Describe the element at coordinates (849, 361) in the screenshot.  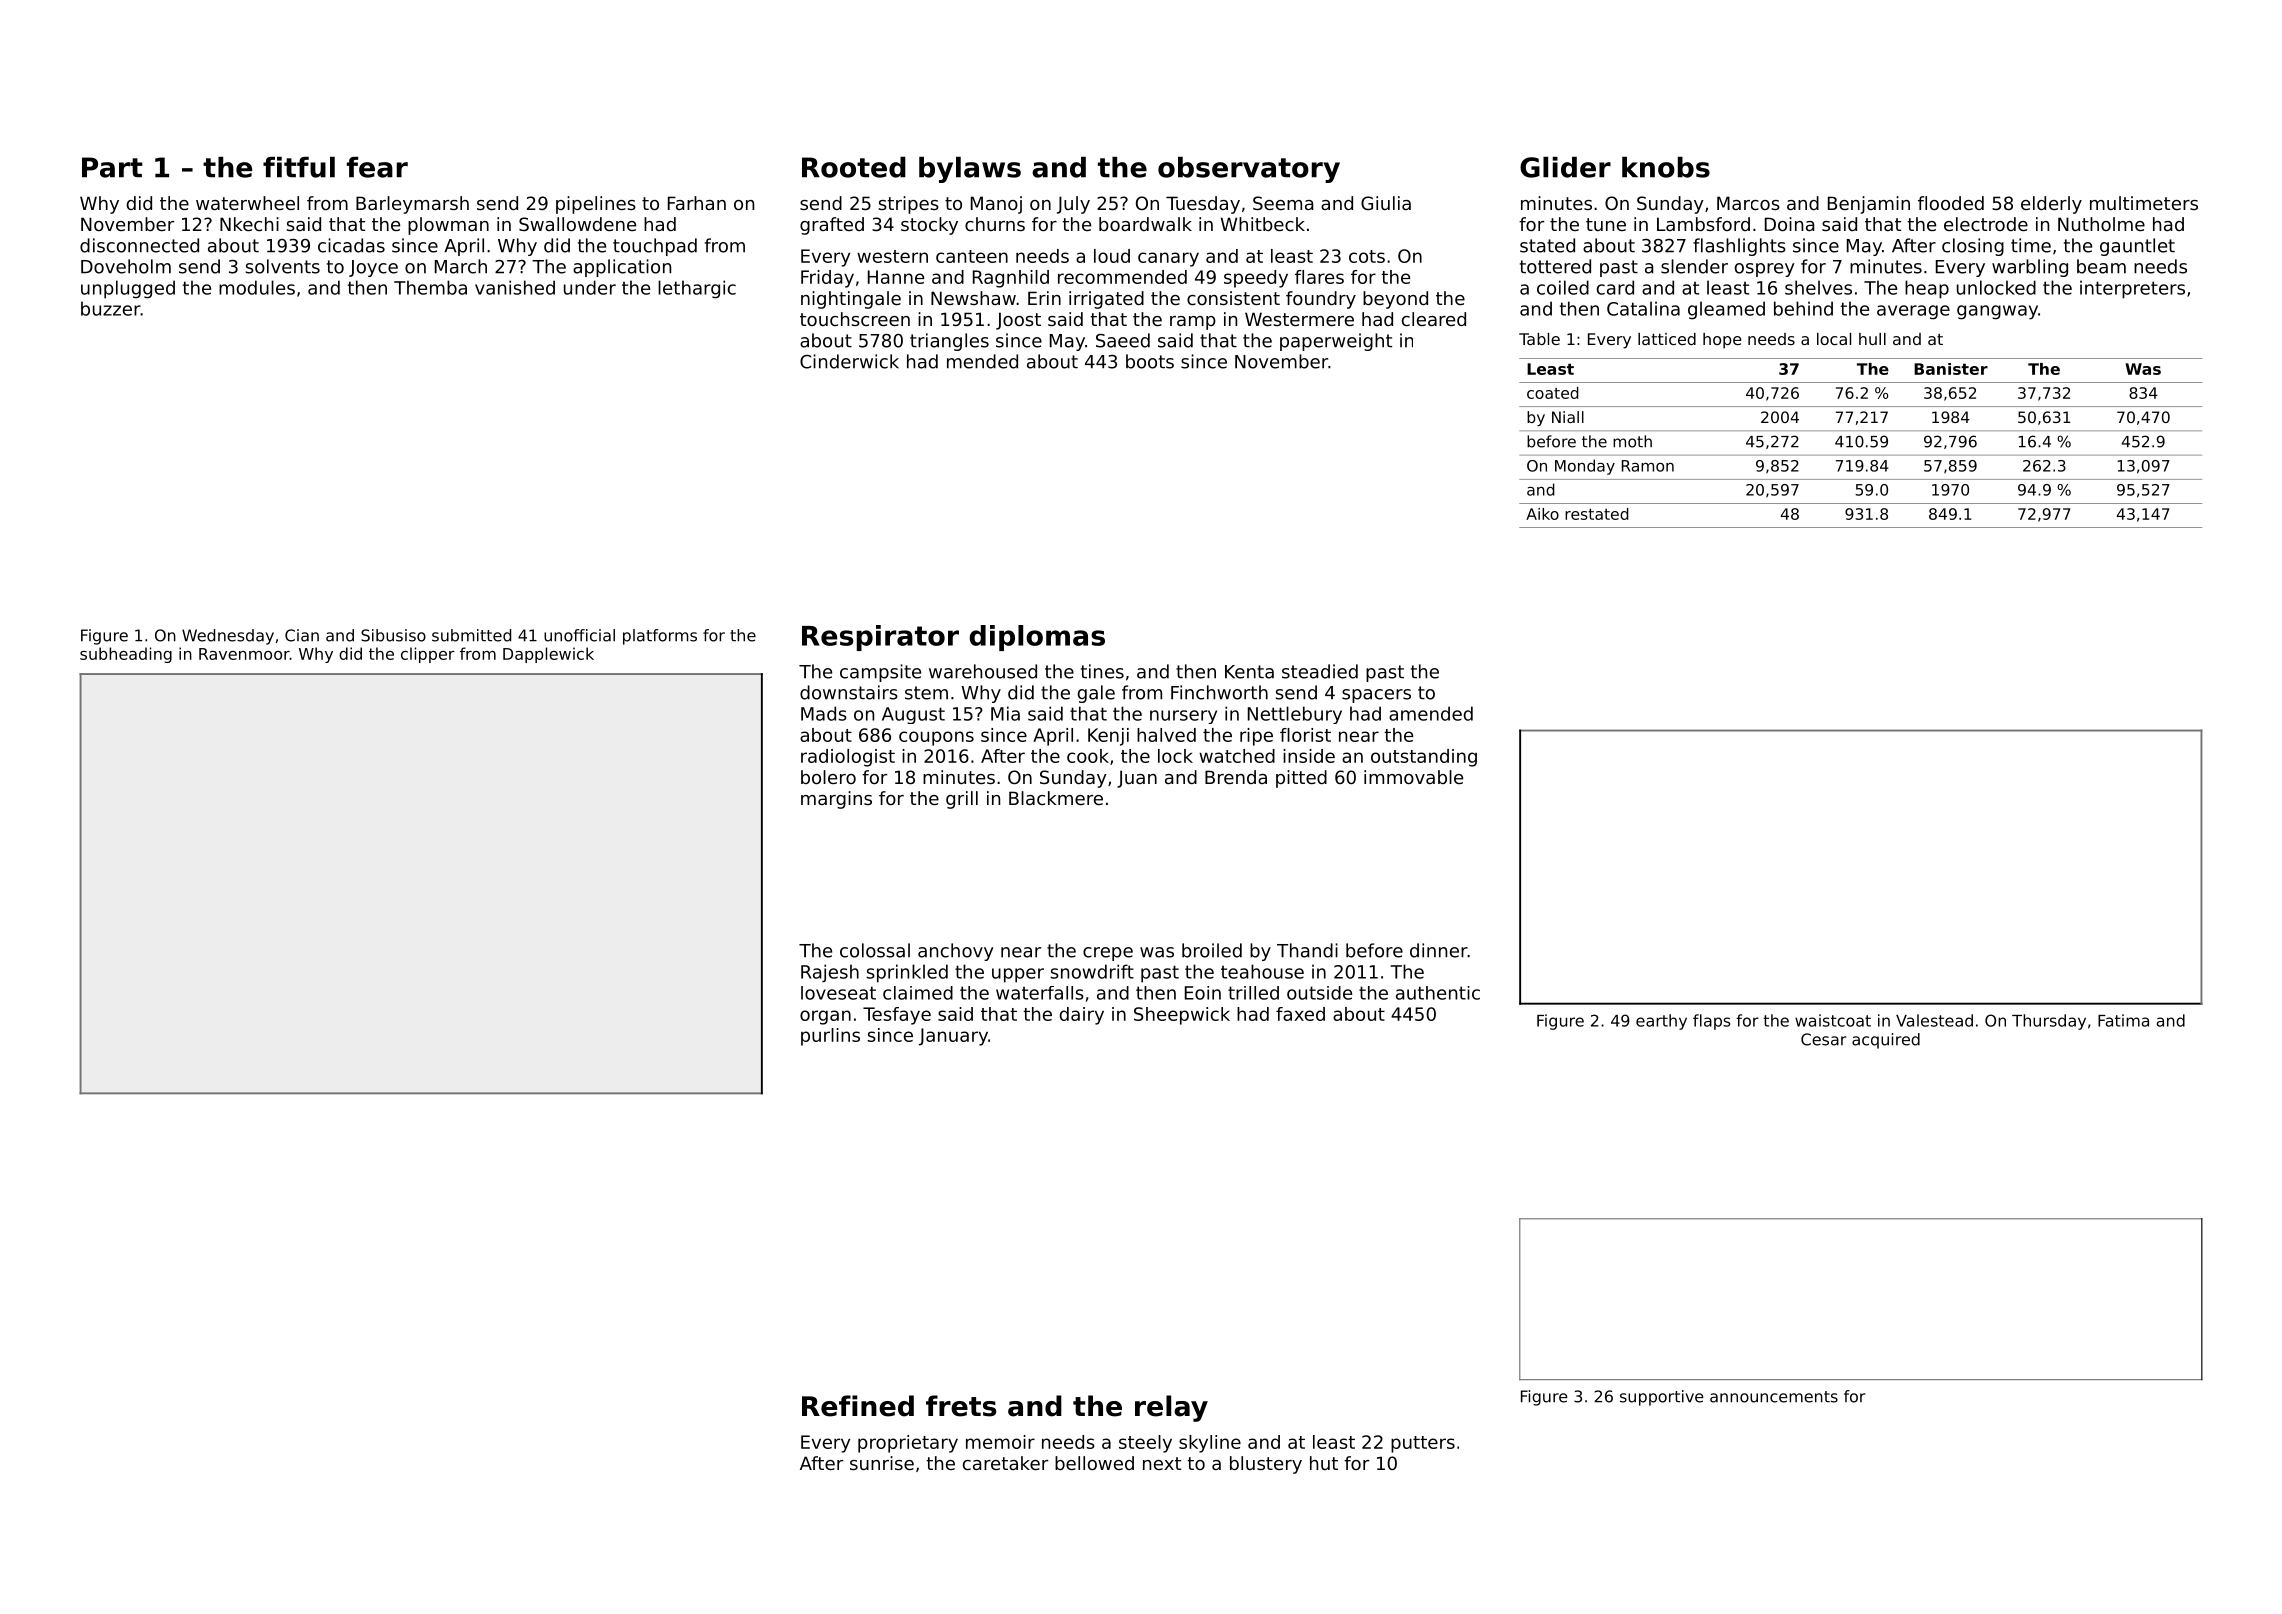
I see `Cinderwick` at that location.
